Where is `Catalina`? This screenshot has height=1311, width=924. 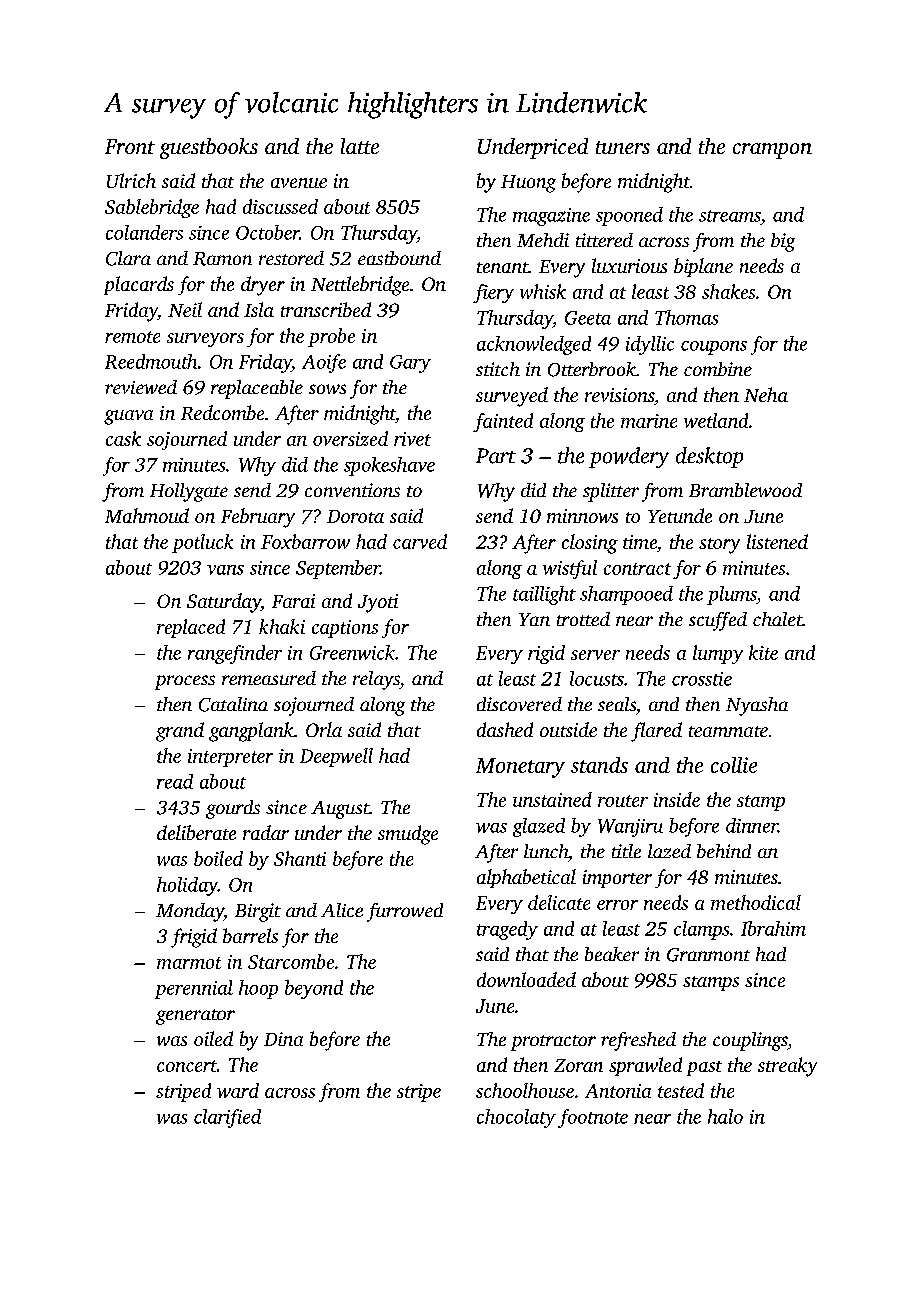 Catalina is located at coordinates (233, 704).
